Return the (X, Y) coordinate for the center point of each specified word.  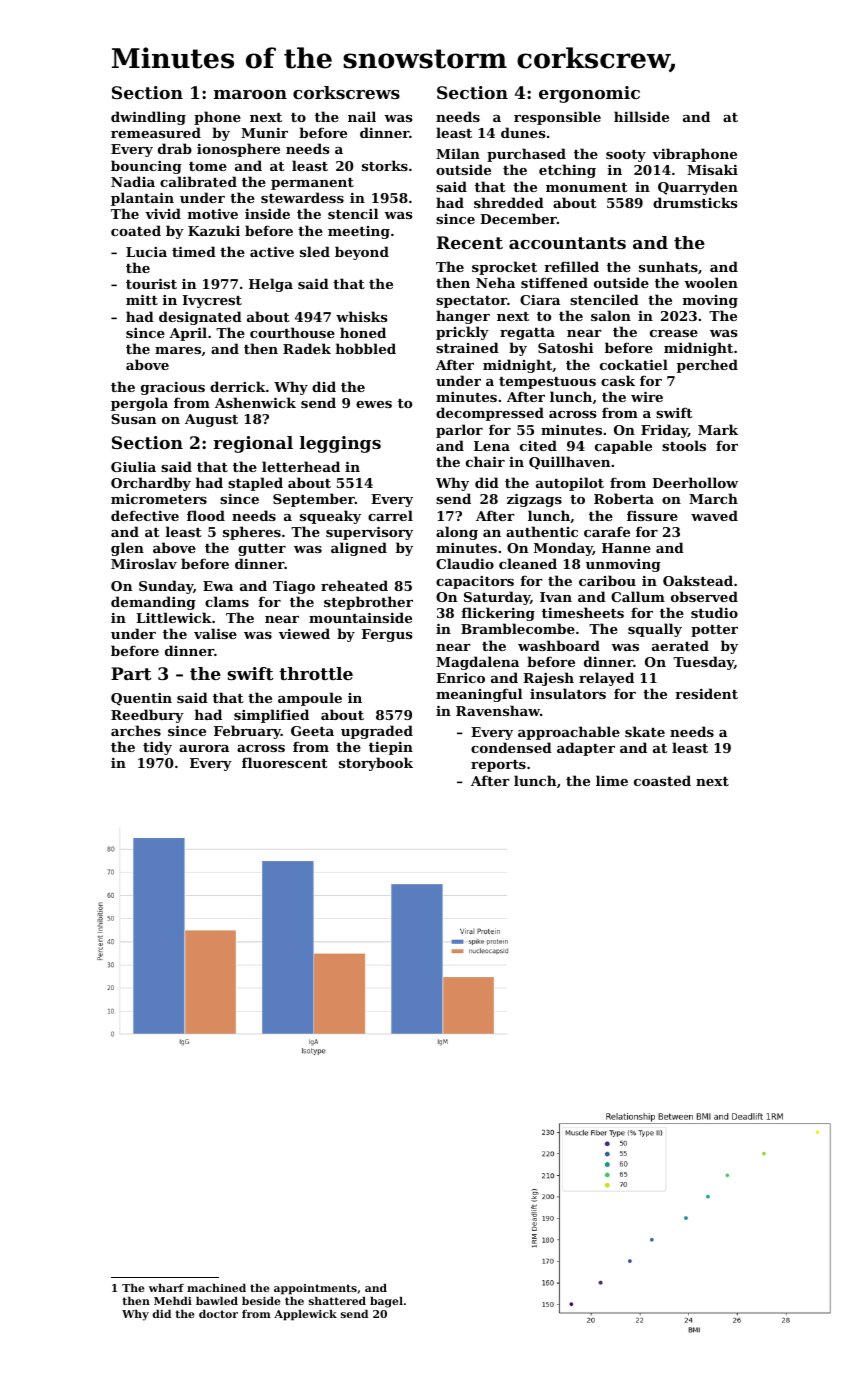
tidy (157, 748)
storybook (376, 764)
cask (618, 380)
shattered (337, 1301)
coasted (662, 780)
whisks (361, 316)
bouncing (146, 167)
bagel (386, 1302)
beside (261, 1301)
